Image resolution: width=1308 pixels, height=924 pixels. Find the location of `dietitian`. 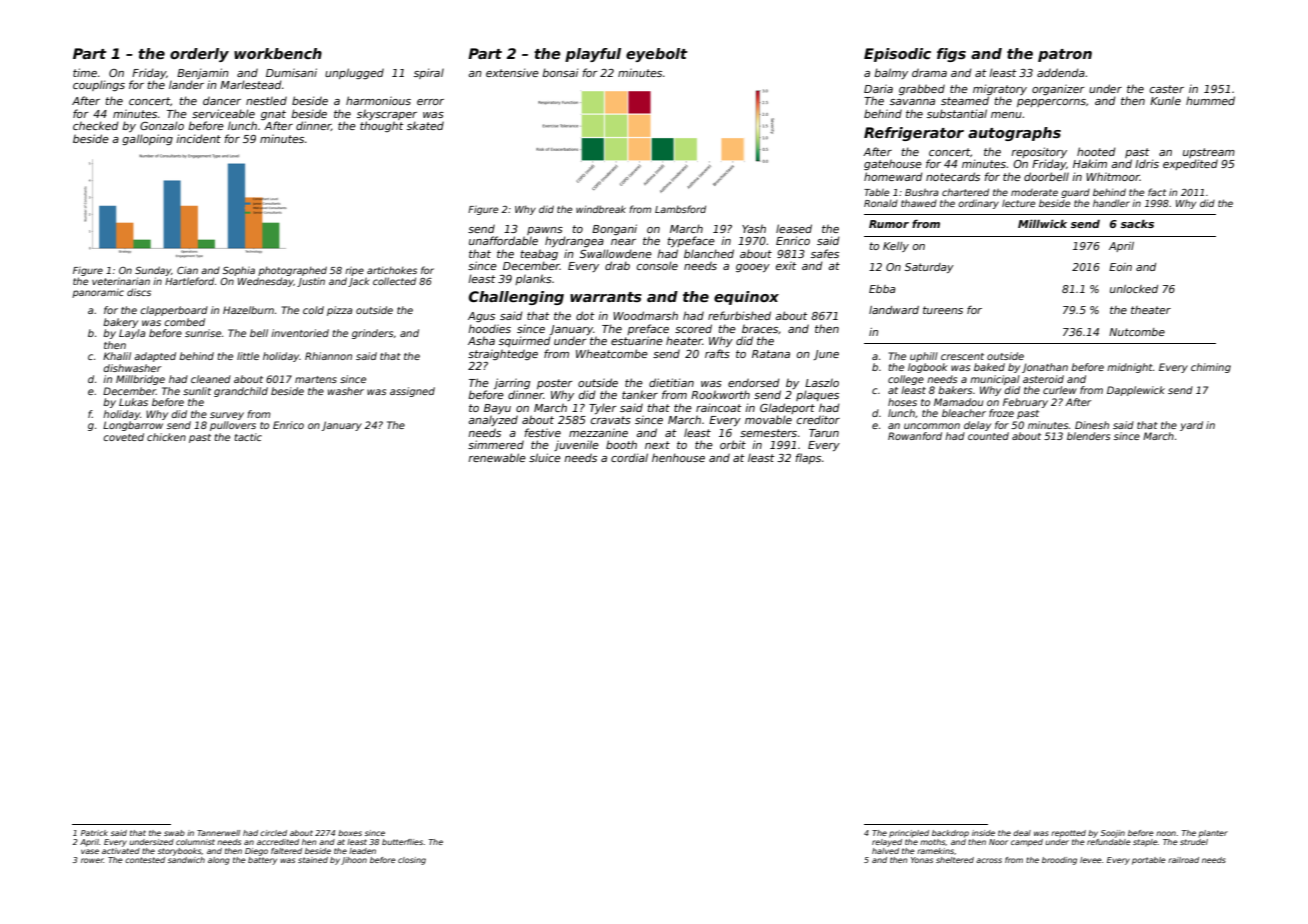

dietitian is located at coordinates (671, 382).
